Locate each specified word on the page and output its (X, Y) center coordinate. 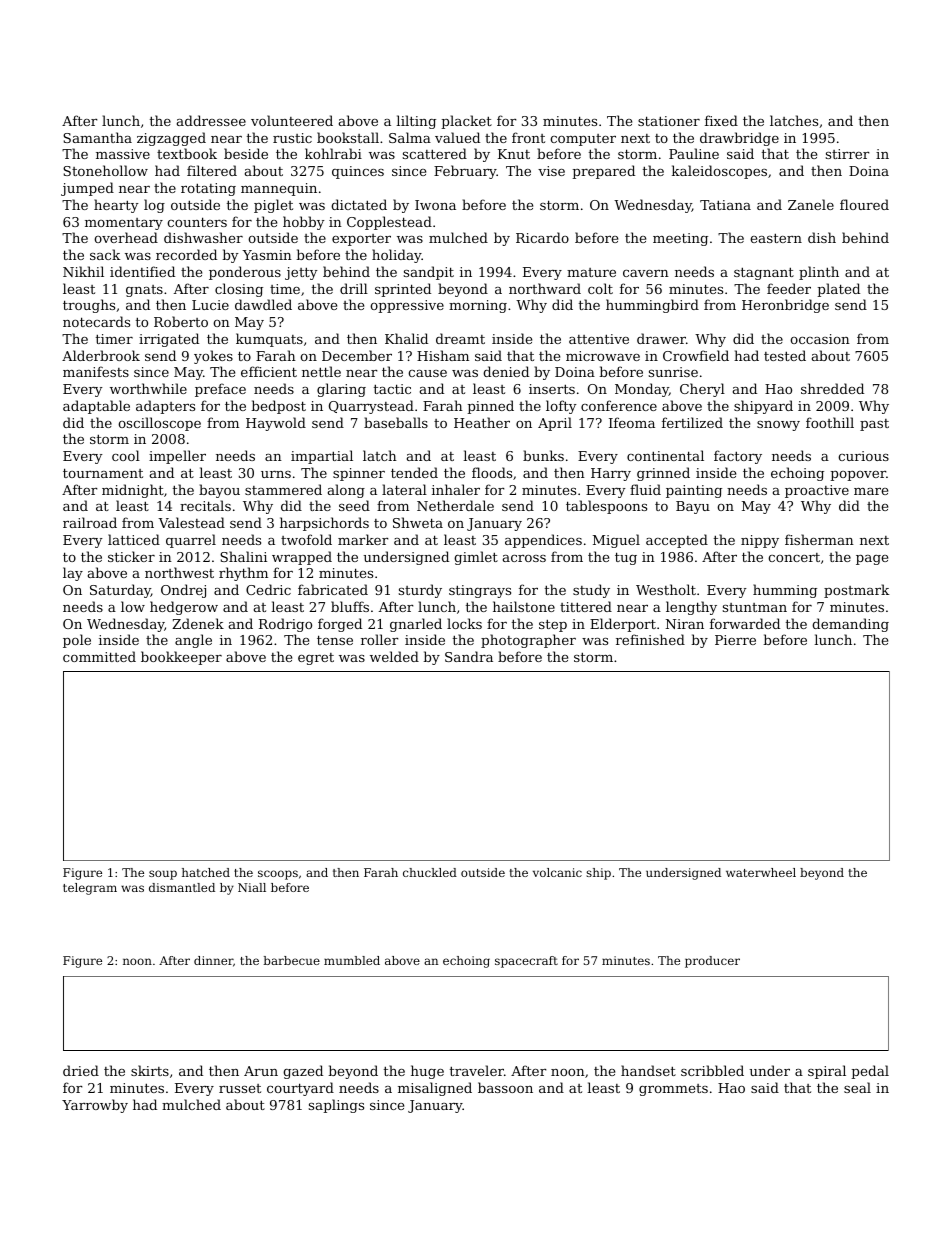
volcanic (557, 872)
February (465, 172)
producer (712, 962)
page (872, 560)
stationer (669, 121)
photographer (528, 641)
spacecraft (526, 962)
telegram (90, 889)
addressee (211, 120)
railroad (90, 522)
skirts (150, 1070)
